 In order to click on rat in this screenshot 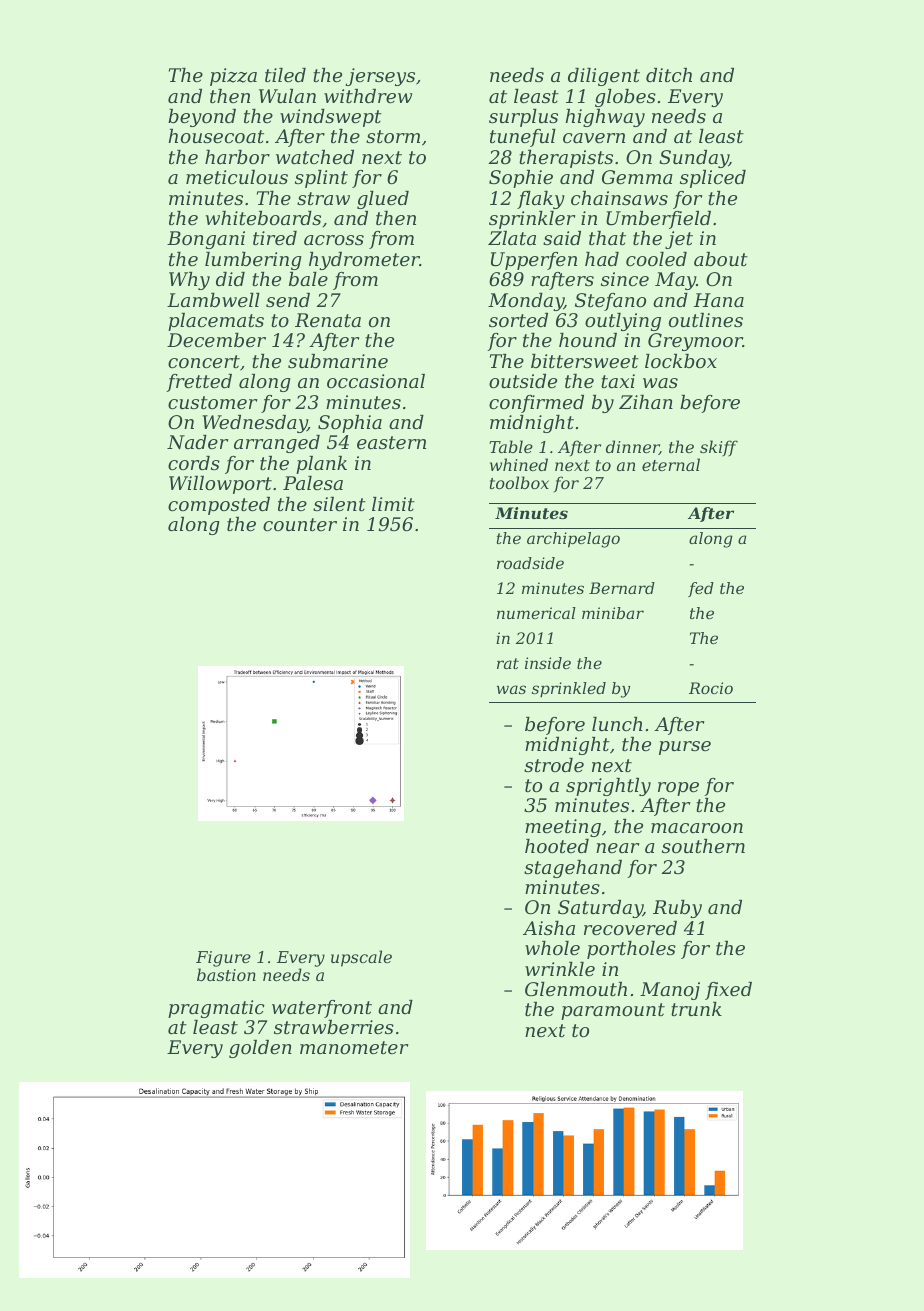, I will do `click(508, 663)`.
